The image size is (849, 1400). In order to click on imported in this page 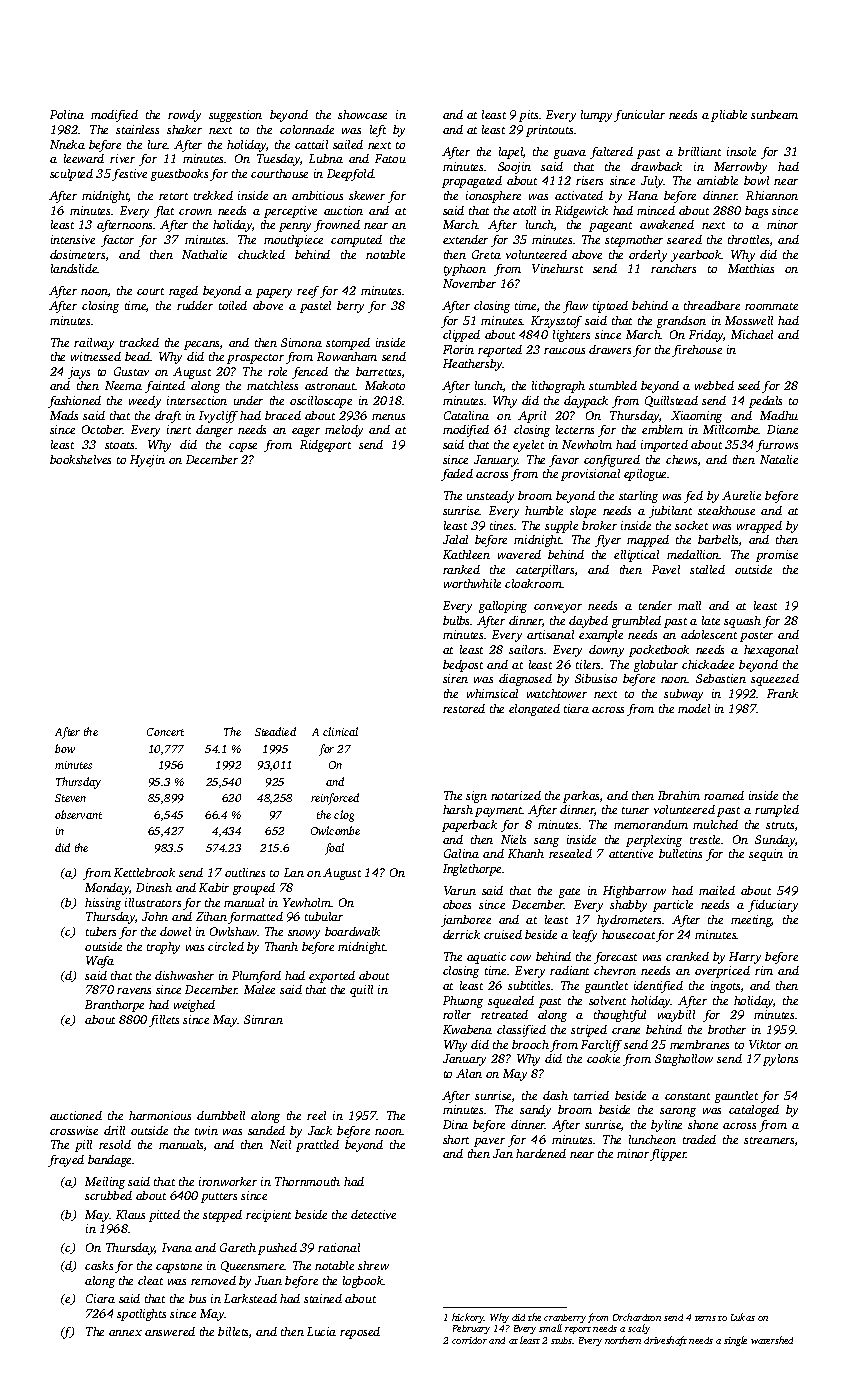, I will do `click(664, 446)`.
